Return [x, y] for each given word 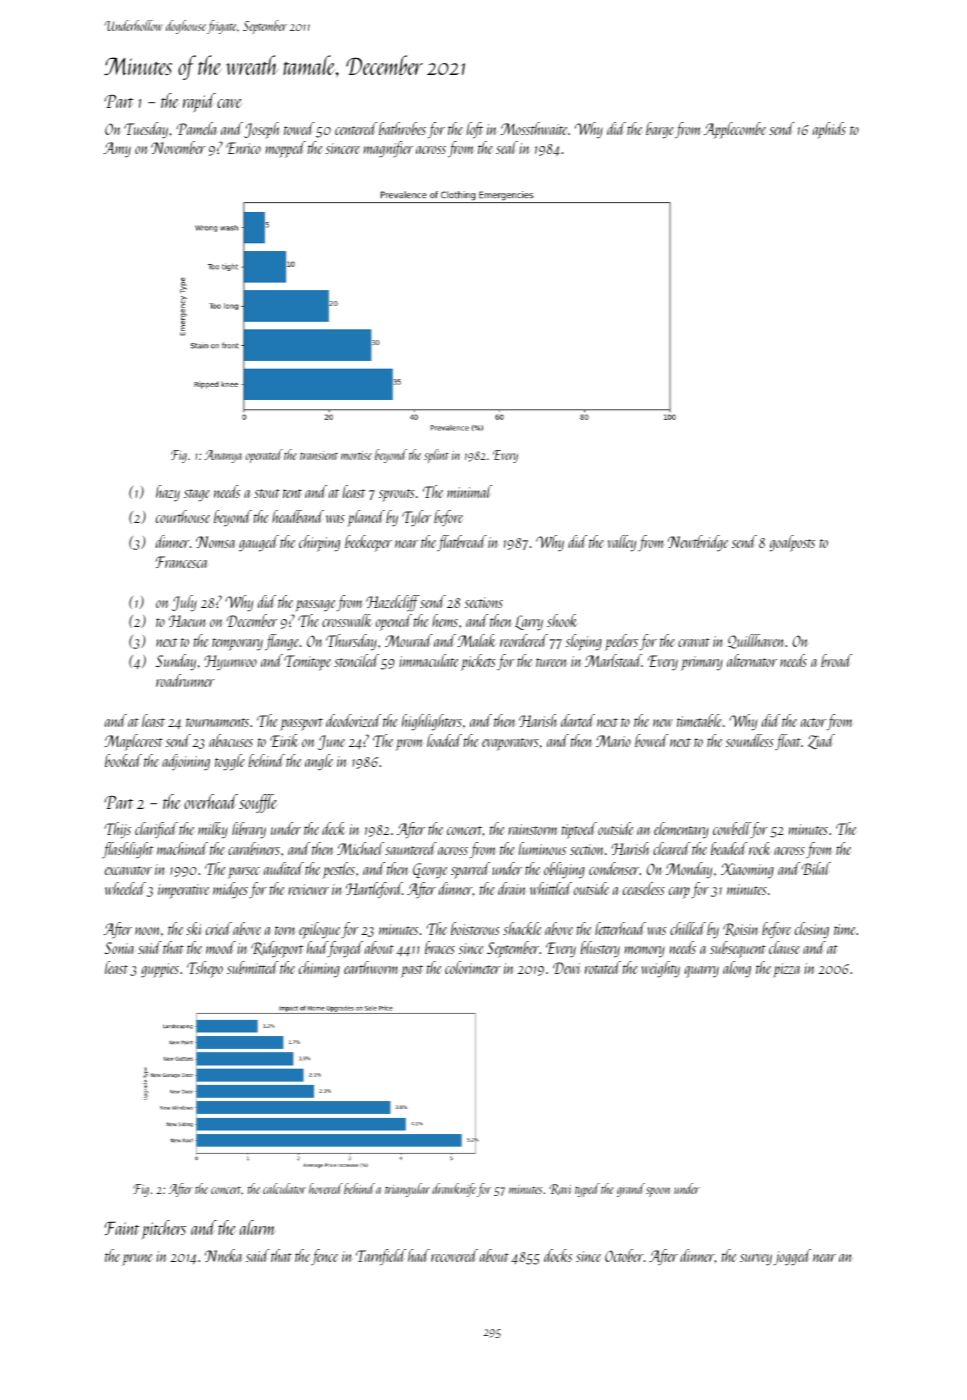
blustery [600, 949]
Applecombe [735, 130]
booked [123, 760]
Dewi [566, 968]
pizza [786, 970]
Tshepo [205, 969]
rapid [199, 102]
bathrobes [402, 128]
